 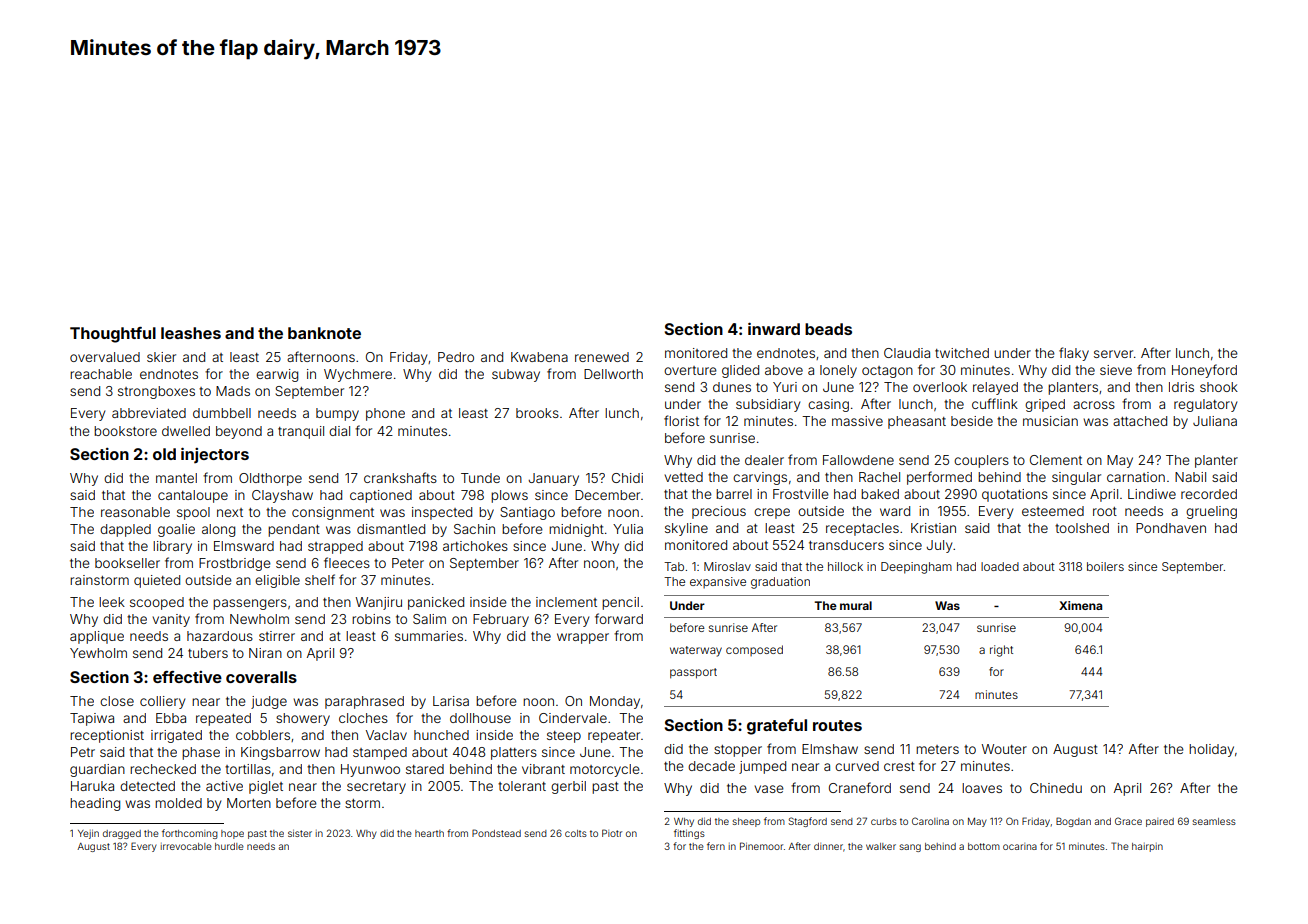 I want to click on December, so click(x=607, y=495).
